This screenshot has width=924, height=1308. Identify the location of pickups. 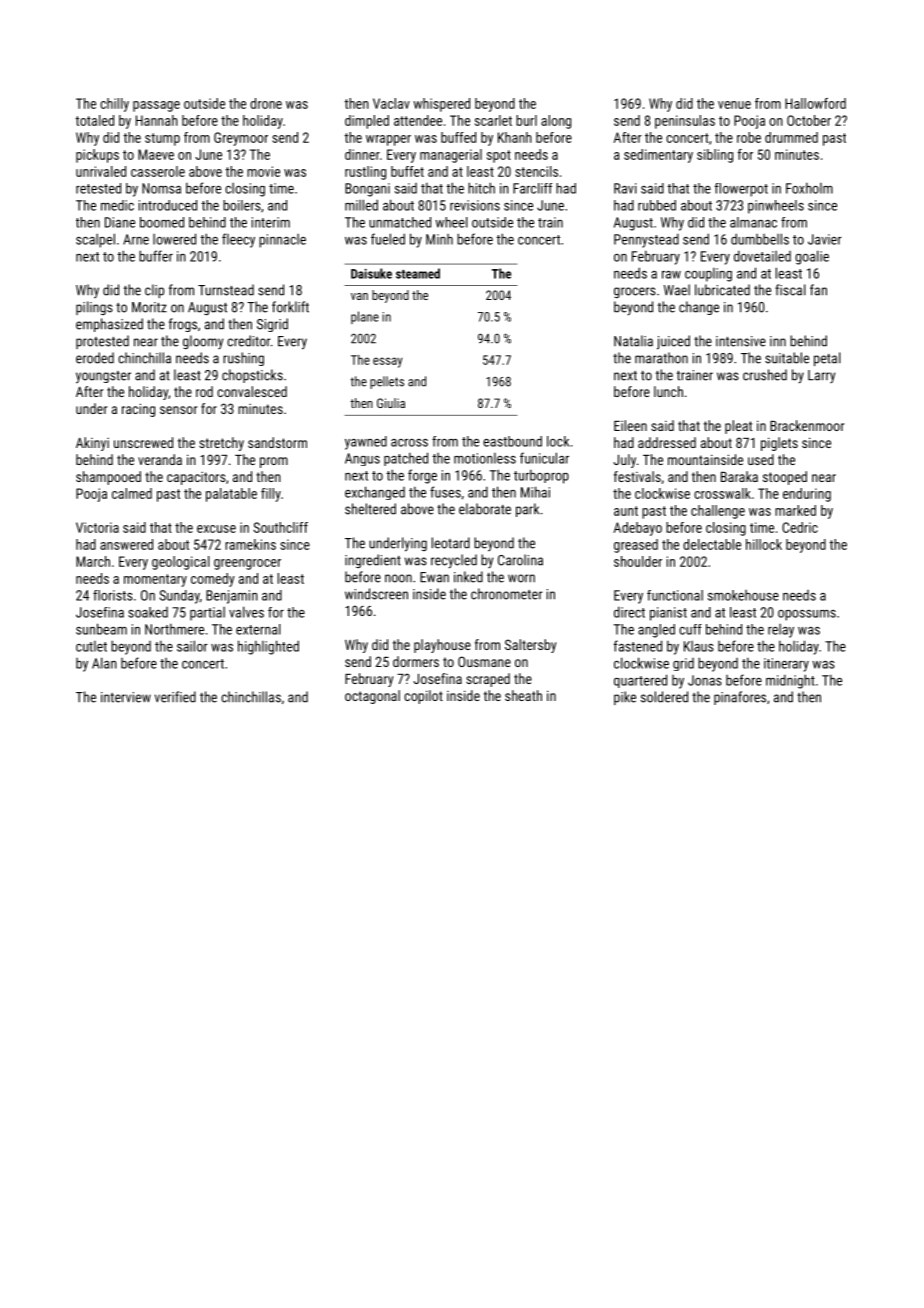
(97, 156).
